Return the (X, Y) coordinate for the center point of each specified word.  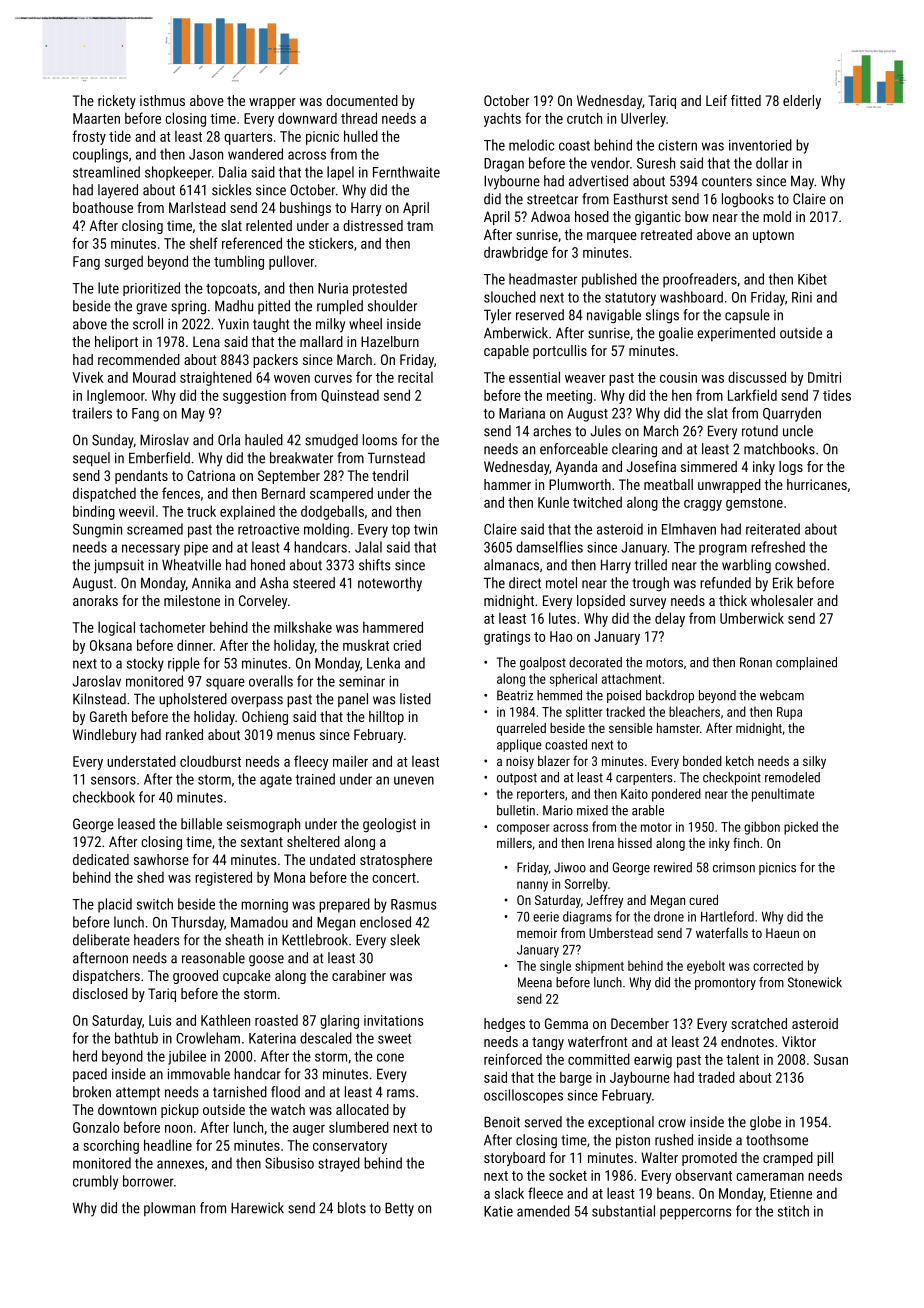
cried (407, 645)
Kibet (812, 279)
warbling (746, 566)
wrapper (272, 103)
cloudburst (210, 761)
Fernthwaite (406, 172)
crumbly (95, 1182)
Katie (498, 1211)
